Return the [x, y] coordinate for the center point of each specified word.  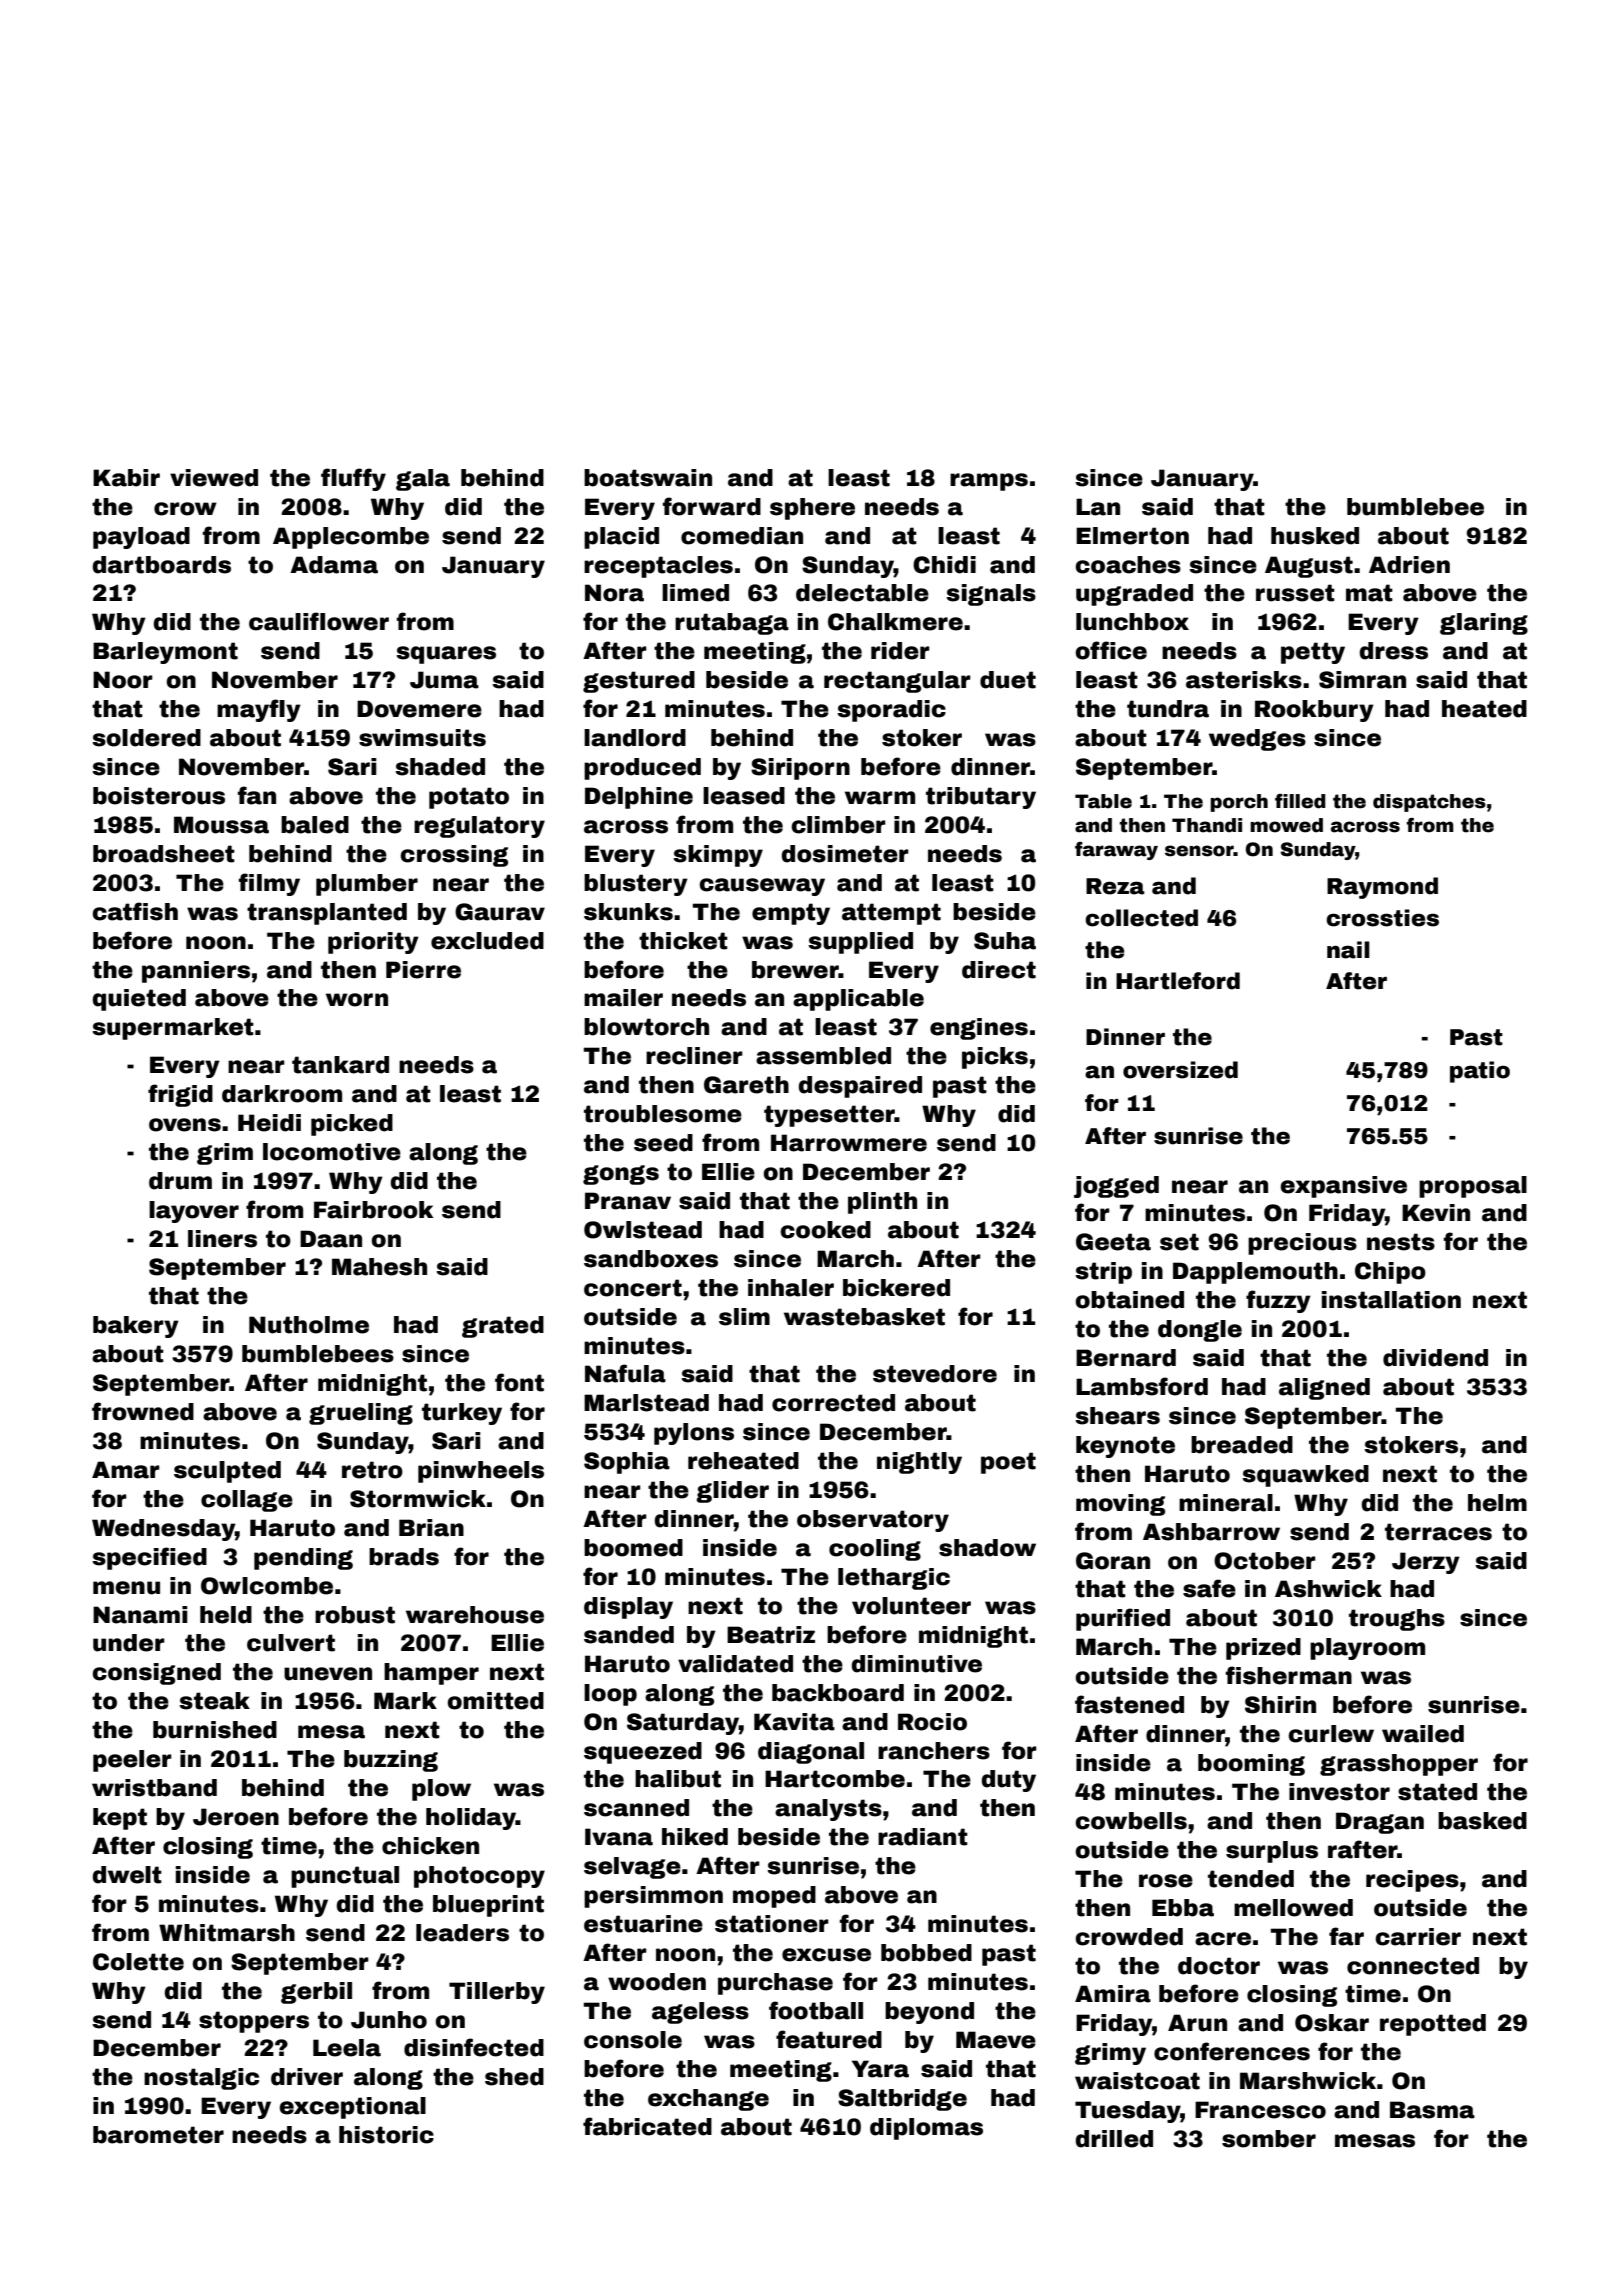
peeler [132, 1761]
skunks [628, 912]
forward [712, 506]
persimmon [653, 1897]
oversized [1180, 1070]
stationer [772, 1924]
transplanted [327, 914]
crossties [1382, 918]
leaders [462, 1933]
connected [1413, 1966]
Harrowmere [849, 1143]
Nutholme [309, 1325]
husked [1315, 536]
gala [423, 480]
